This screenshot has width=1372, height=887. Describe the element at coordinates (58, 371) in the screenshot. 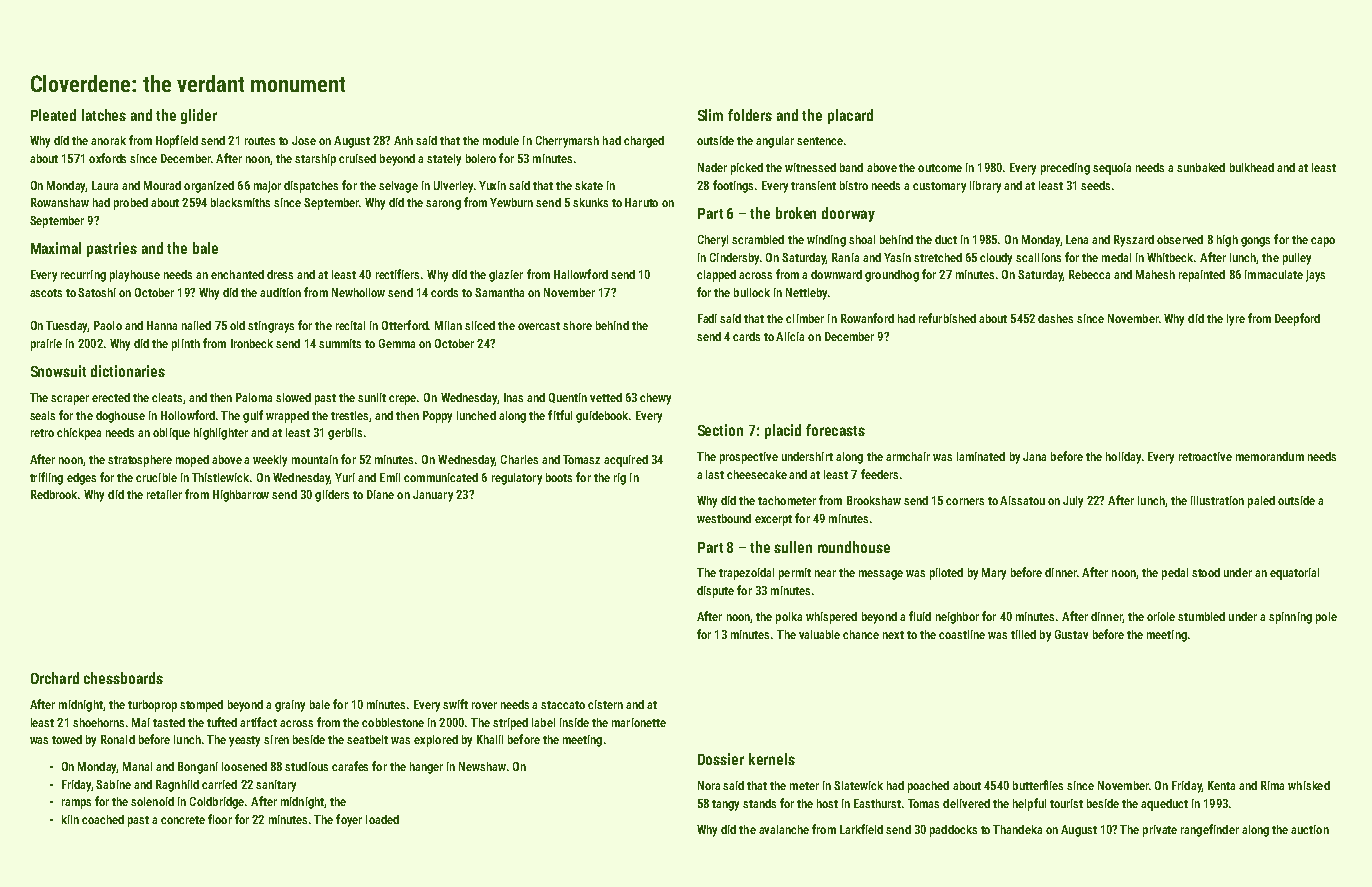

I see `Snowsuit` at that location.
